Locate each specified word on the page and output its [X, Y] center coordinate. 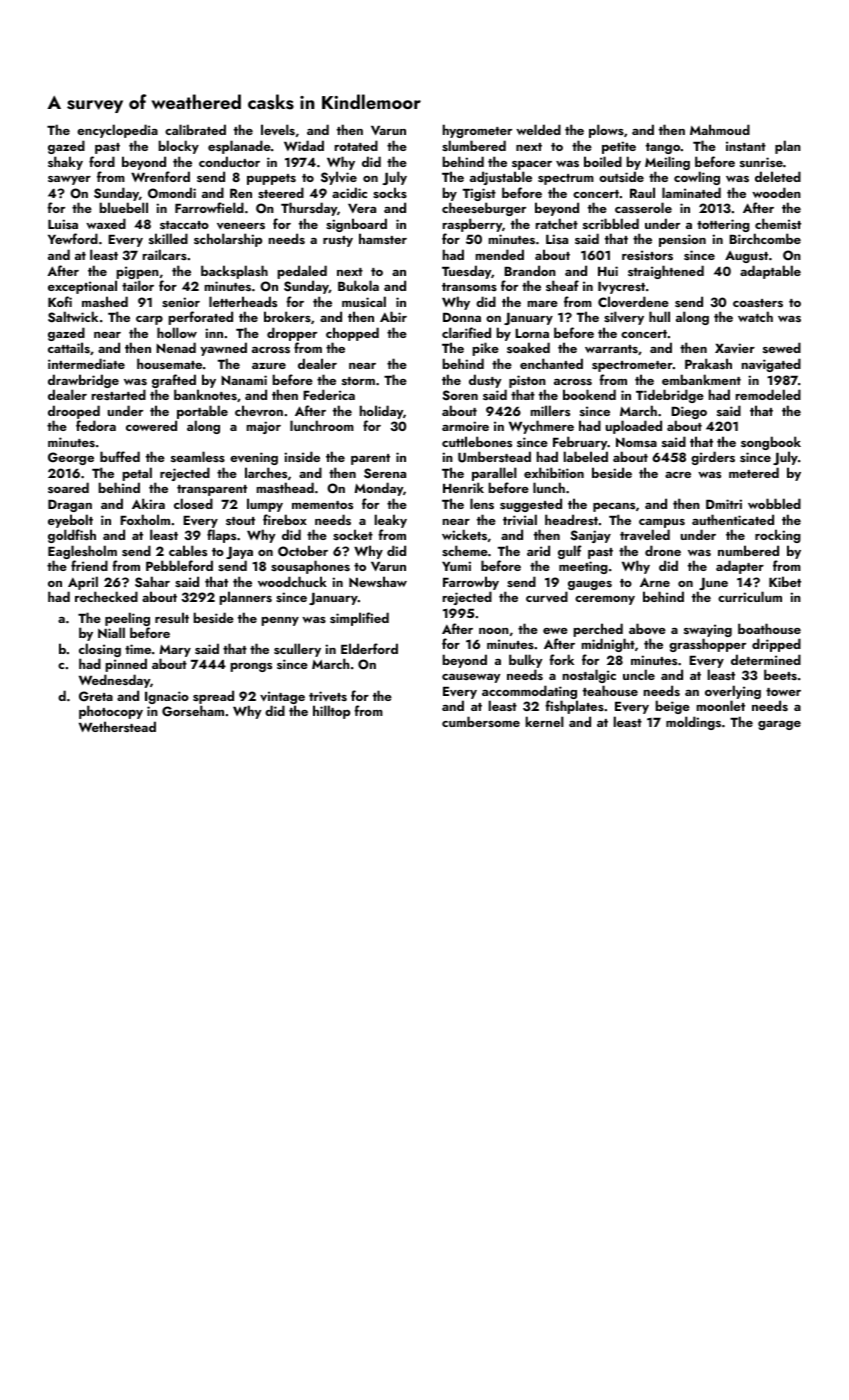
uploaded [634, 427]
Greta [96, 696]
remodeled [768, 394]
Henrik [463, 488]
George [71, 458]
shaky [65, 163]
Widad [304, 145]
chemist [778, 223]
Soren [460, 395]
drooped [74, 412]
